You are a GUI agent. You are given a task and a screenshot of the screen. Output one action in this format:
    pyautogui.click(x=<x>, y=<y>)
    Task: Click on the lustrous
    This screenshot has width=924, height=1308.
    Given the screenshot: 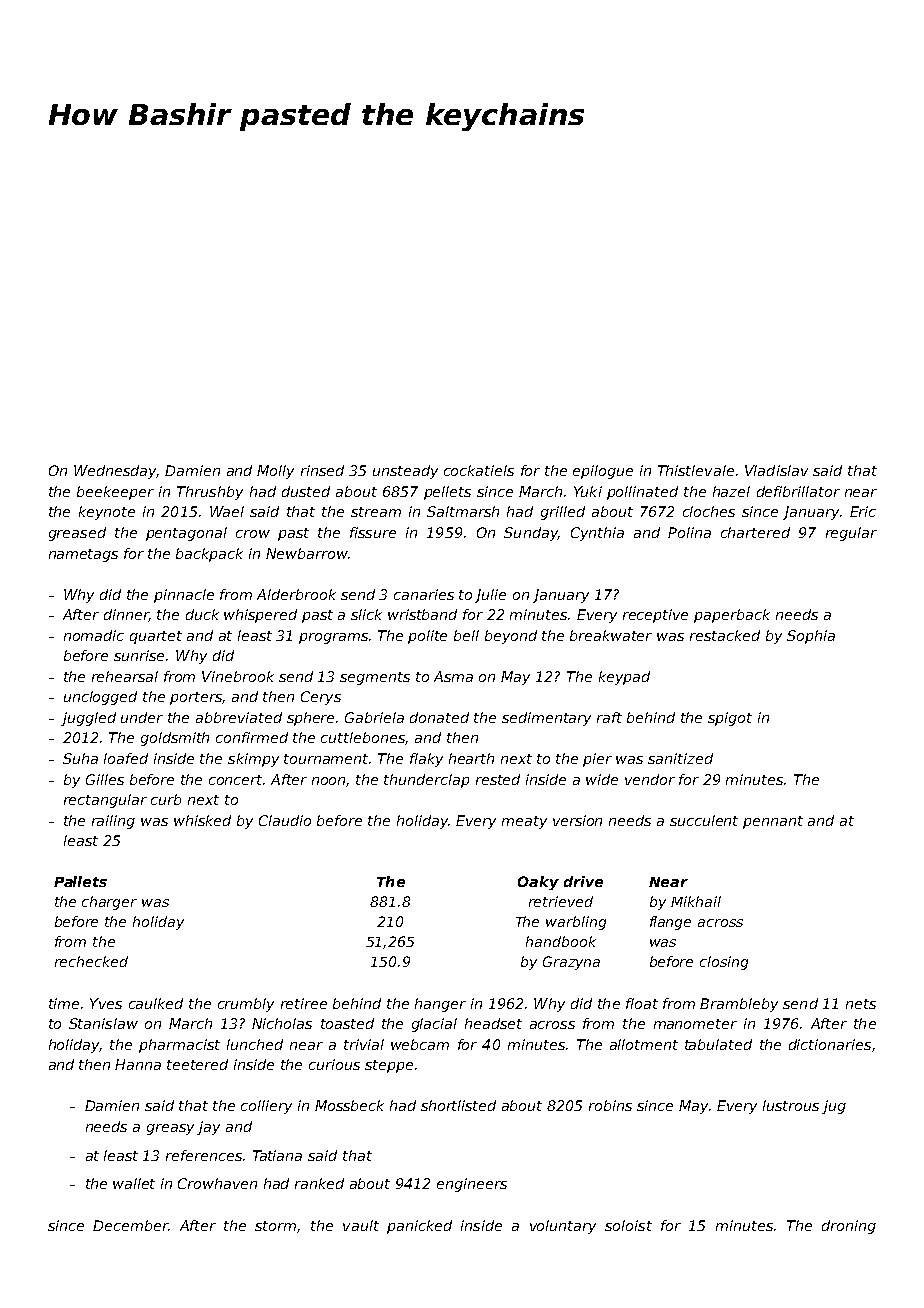 What is the action you would take?
    pyautogui.click(x=791, y=1105)
